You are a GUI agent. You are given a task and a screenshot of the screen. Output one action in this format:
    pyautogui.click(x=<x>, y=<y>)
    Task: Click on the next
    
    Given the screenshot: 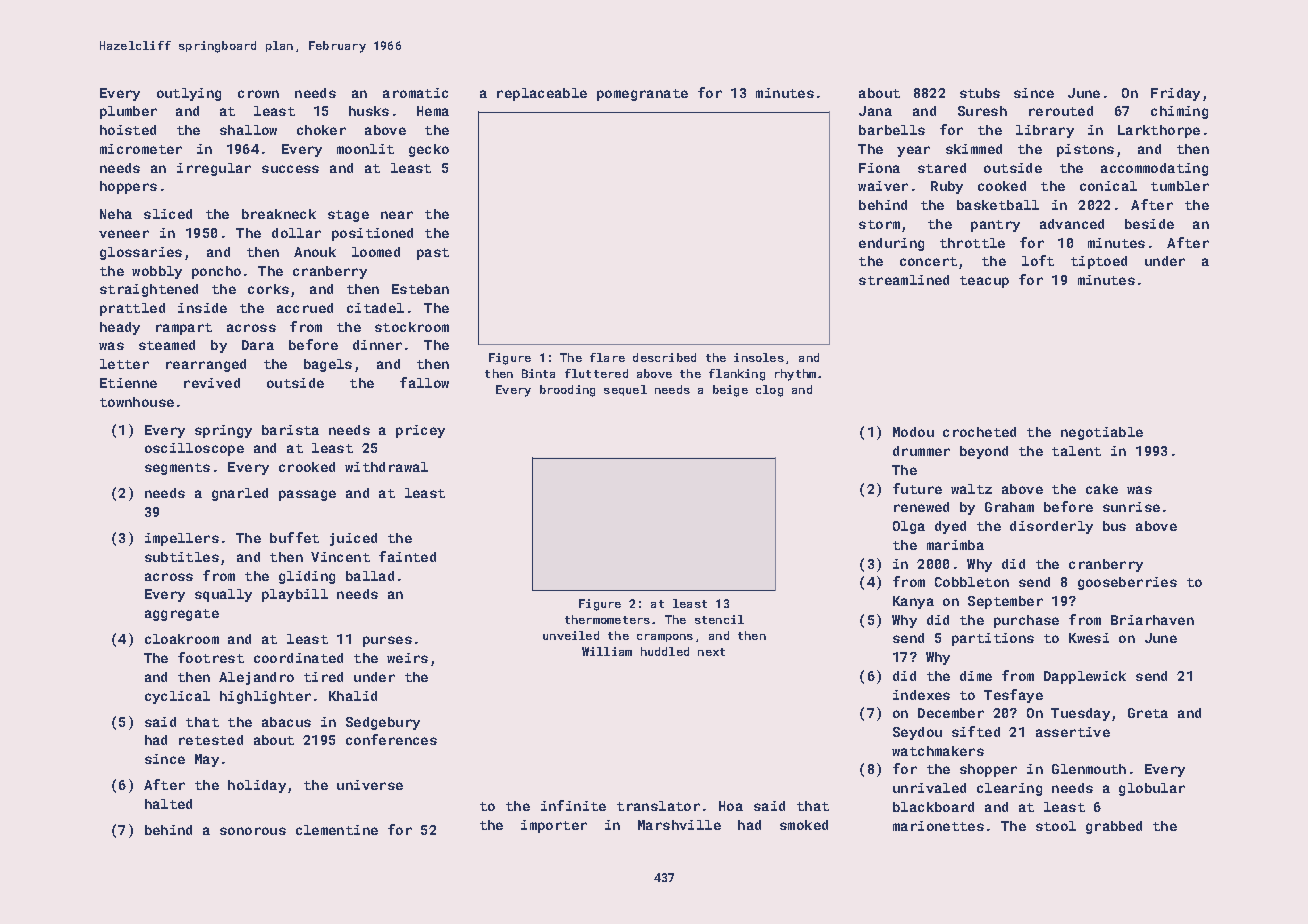 What is the action you would take?
    pyautogui.click(x=711, y=652)
